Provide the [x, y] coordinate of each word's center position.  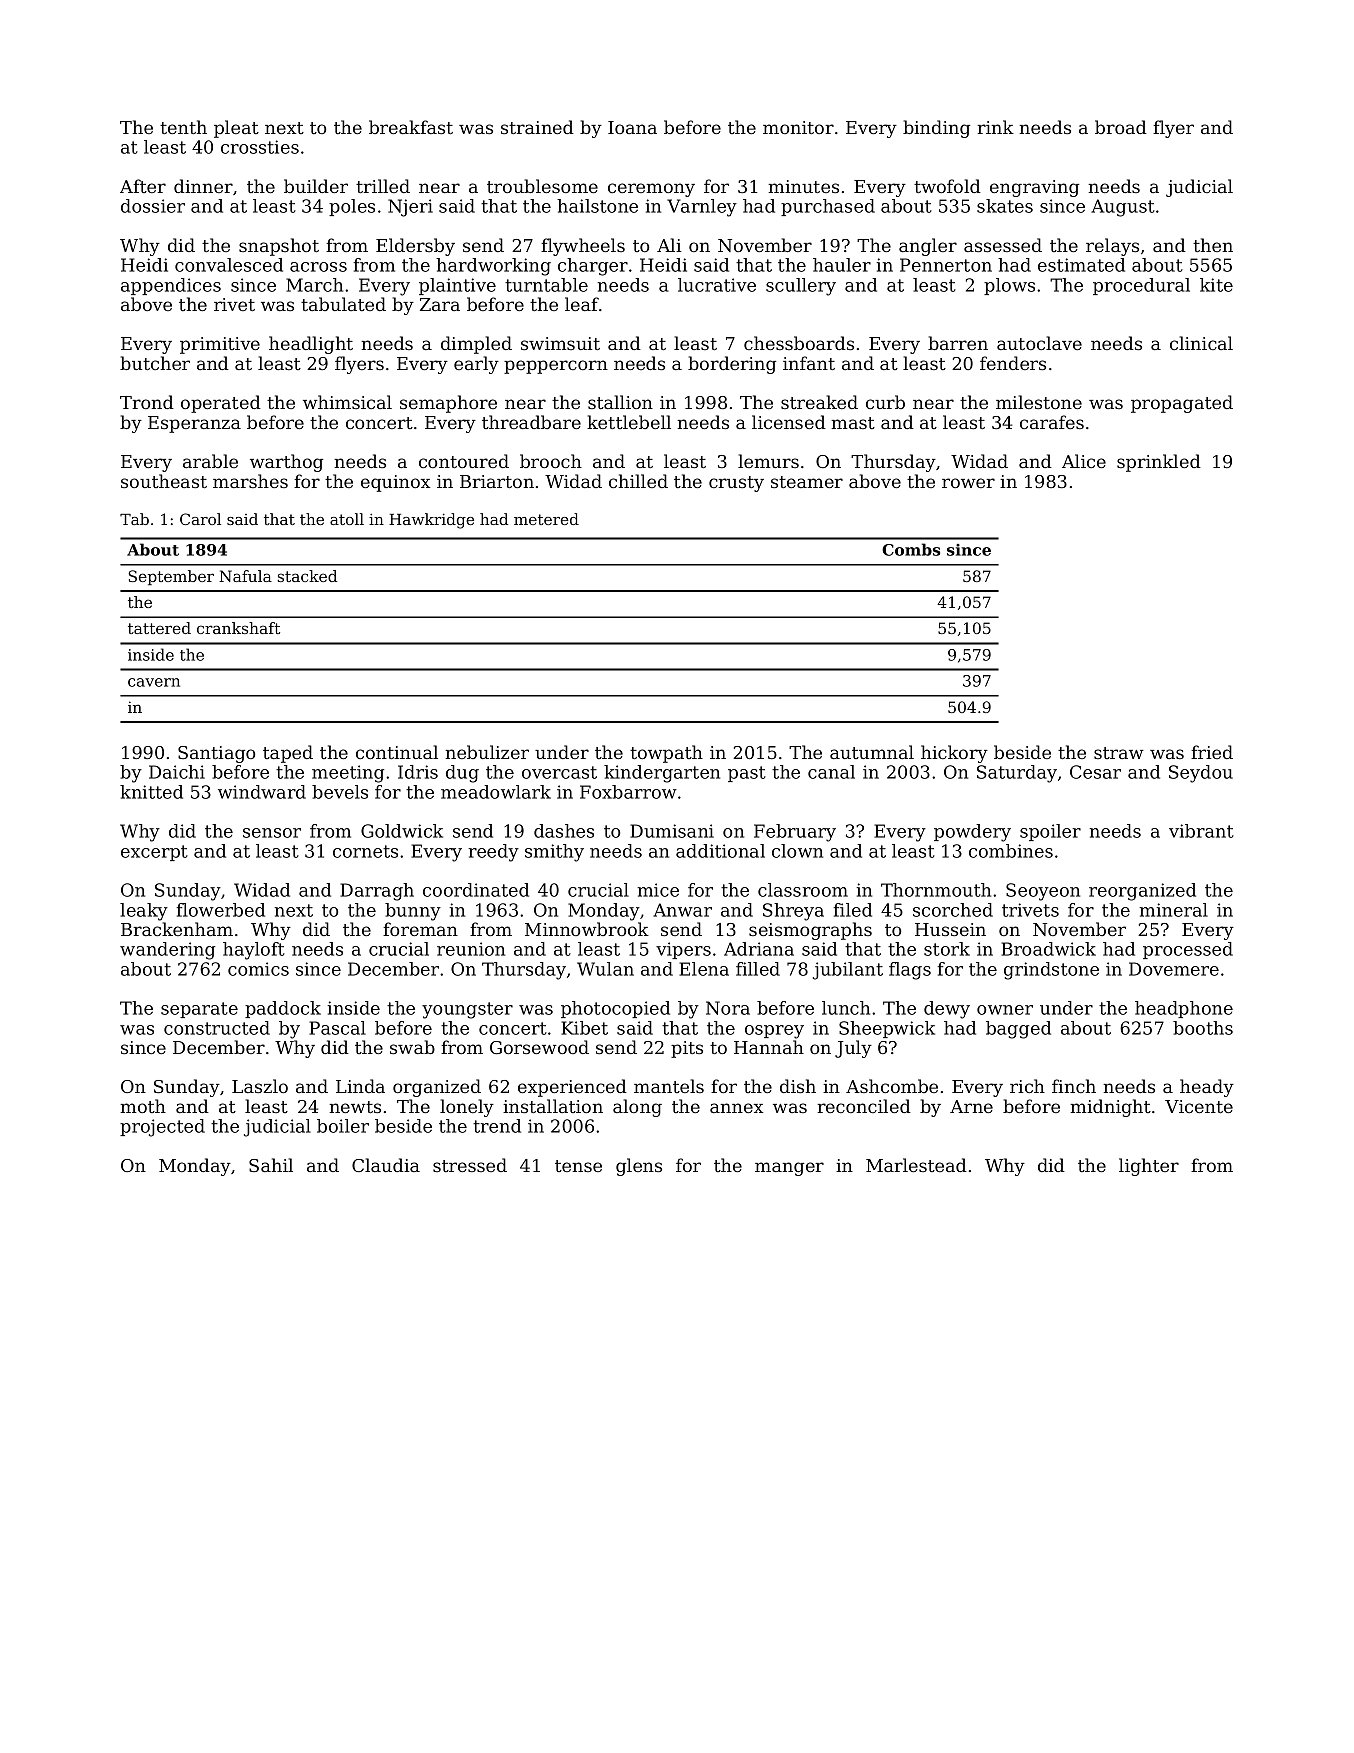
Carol [200, 519]
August [1123, 208]
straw [1119, 753]
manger [789, 1169]
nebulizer [487, 752]
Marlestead [916, 1165]
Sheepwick [887, 1029]
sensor [272, 833]
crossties [260, 147]
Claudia [386, 1165]
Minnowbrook [587, 929]
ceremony [651, 190]
